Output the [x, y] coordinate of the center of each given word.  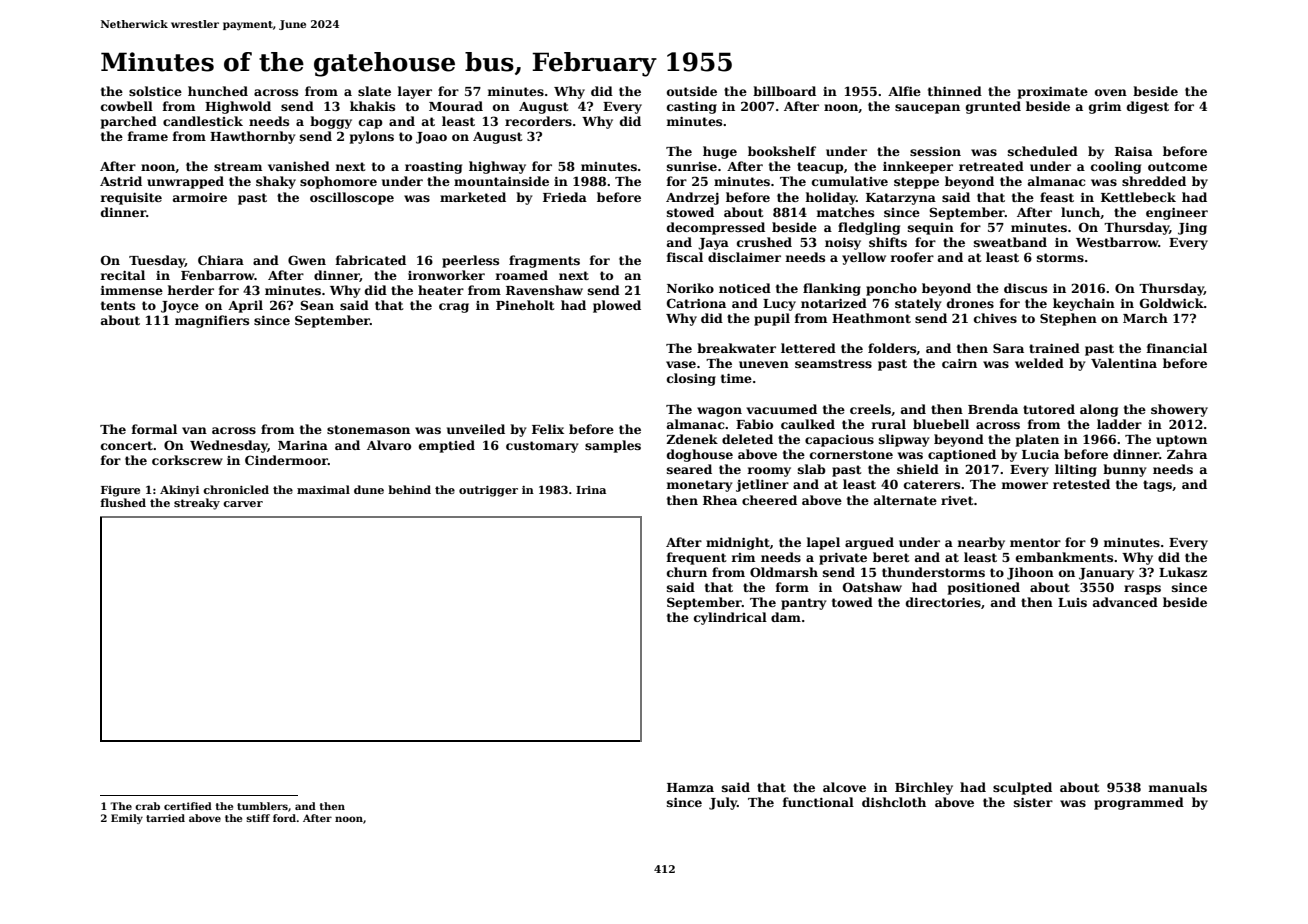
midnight [738, 543]
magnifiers [212, 321]
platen [1037, 440]
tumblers [262, 806]
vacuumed [781, 409]
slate [374, 91]
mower [1024, 485]
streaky [197, 504]
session [935, 151]
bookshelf [782, 151]
